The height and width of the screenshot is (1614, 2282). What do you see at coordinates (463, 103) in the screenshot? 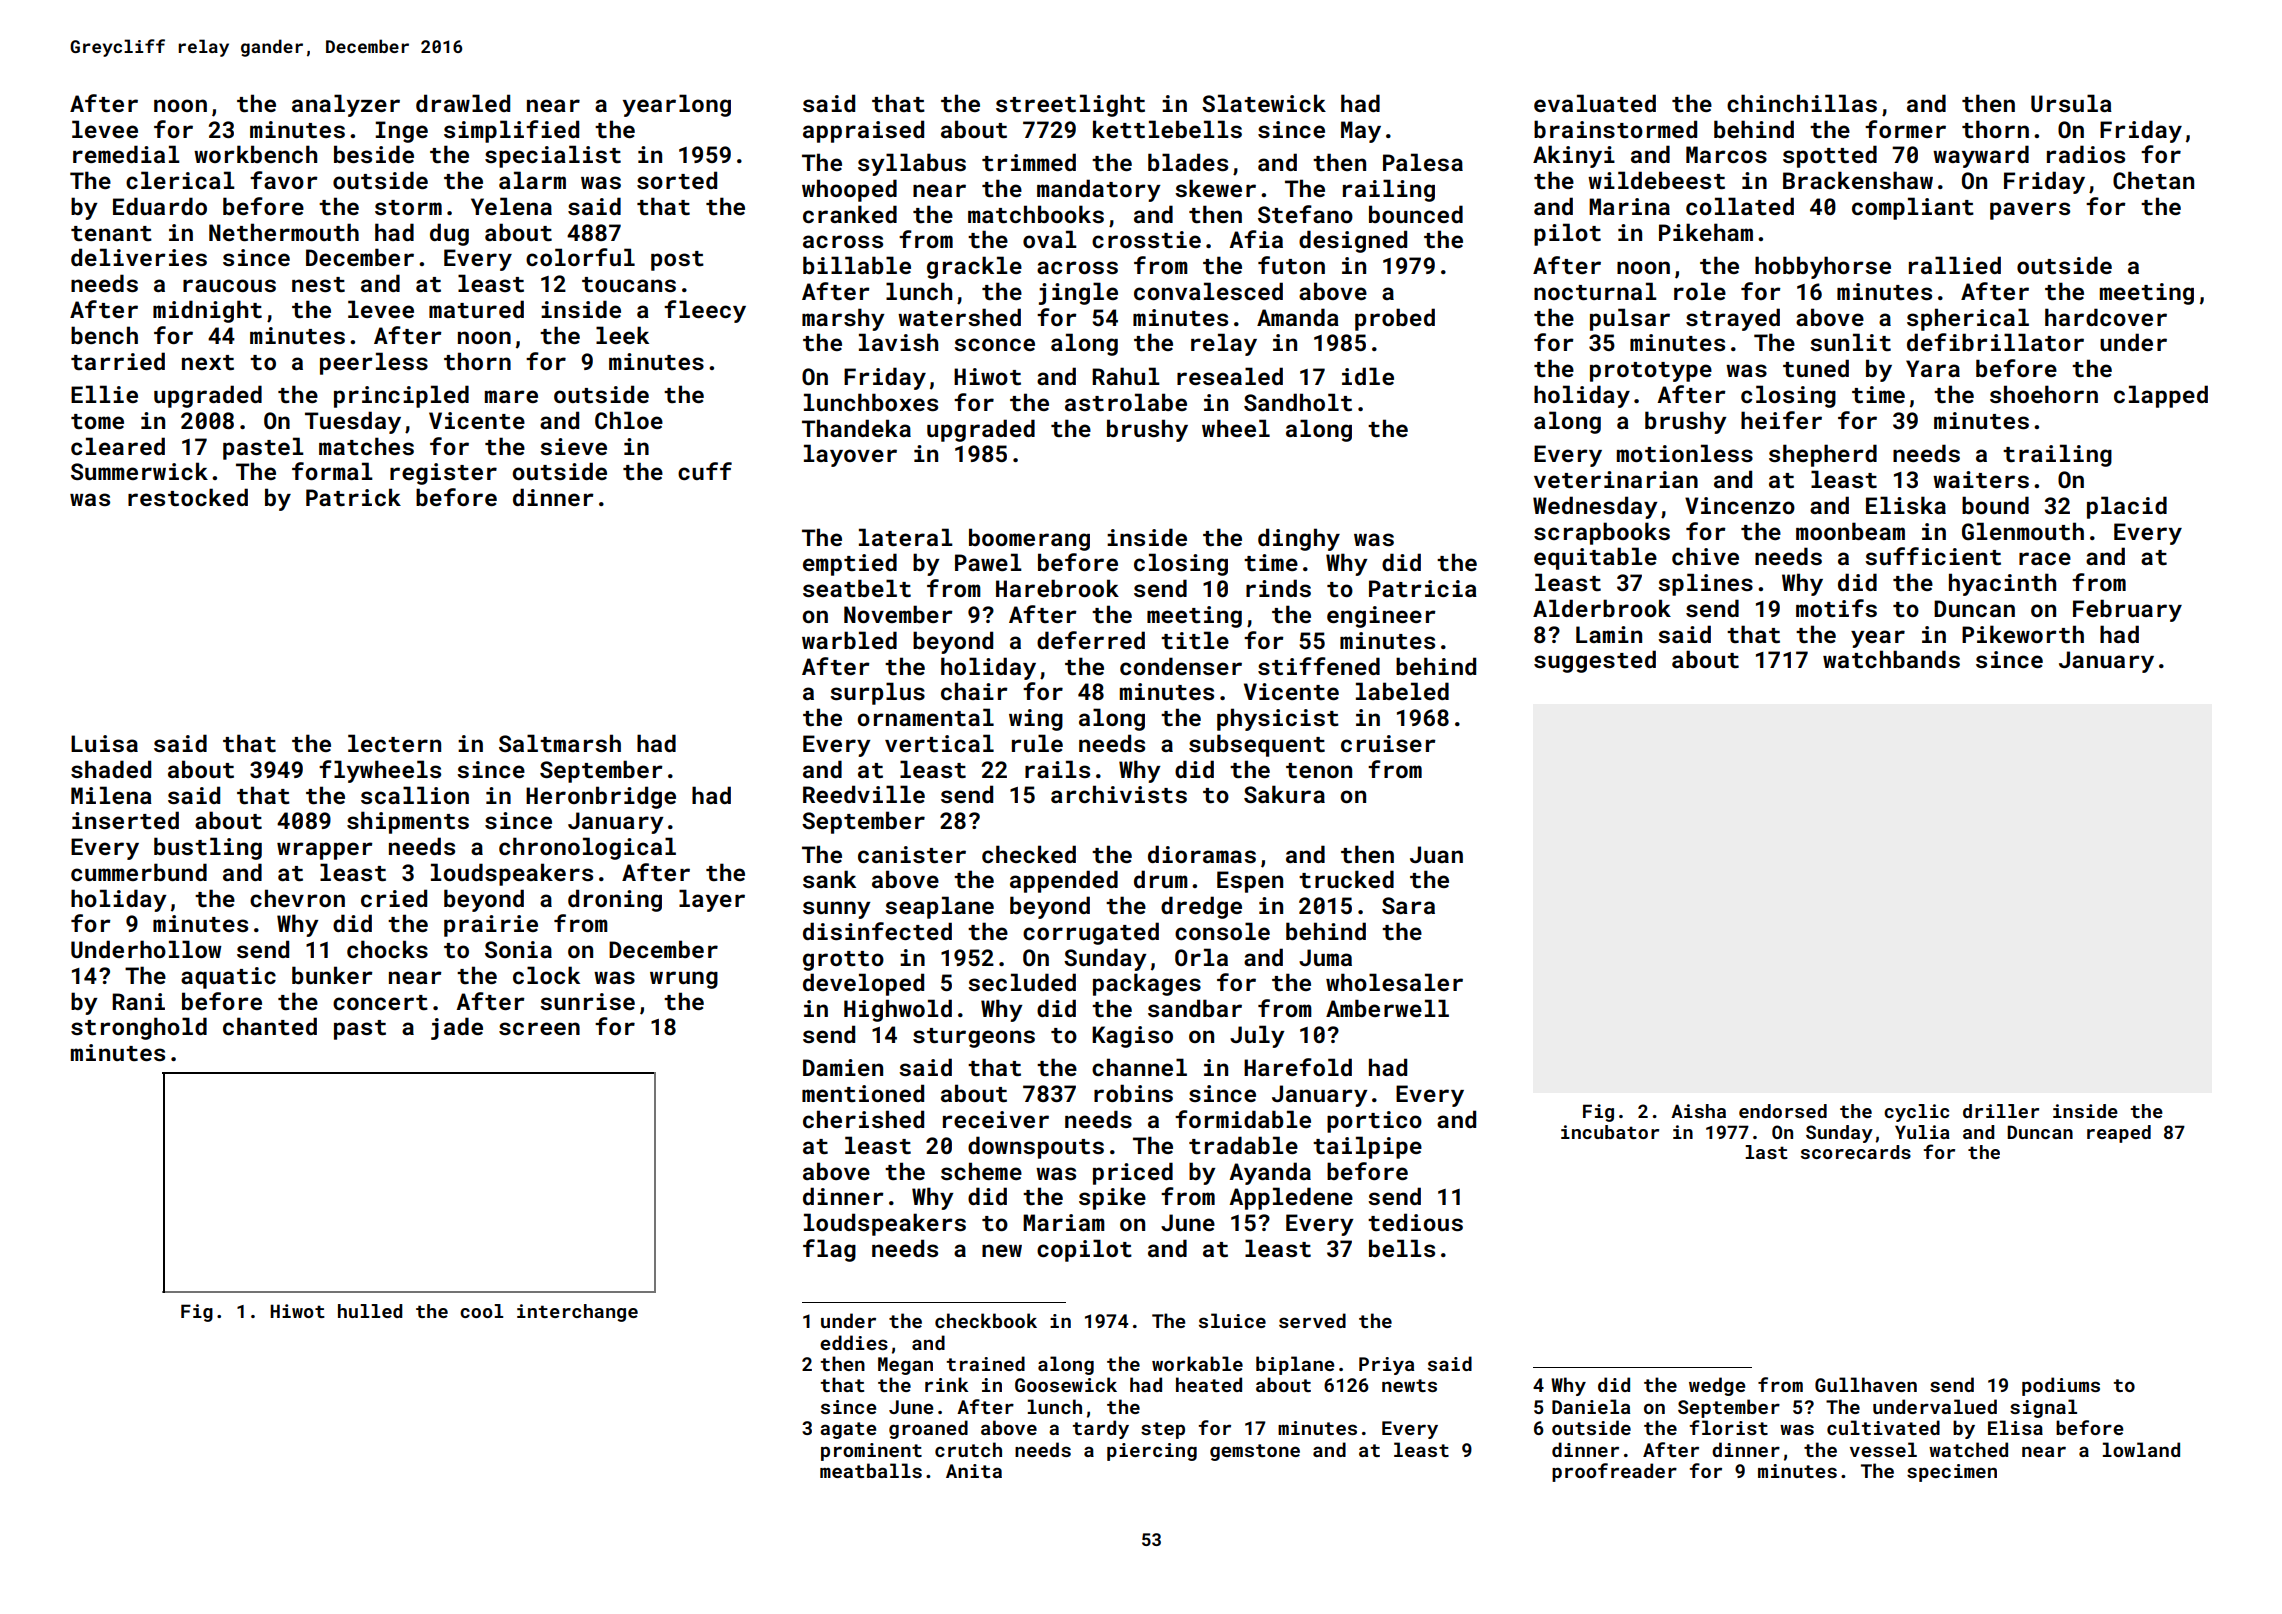
I see `drawled` at bounding box center [463, 103].
